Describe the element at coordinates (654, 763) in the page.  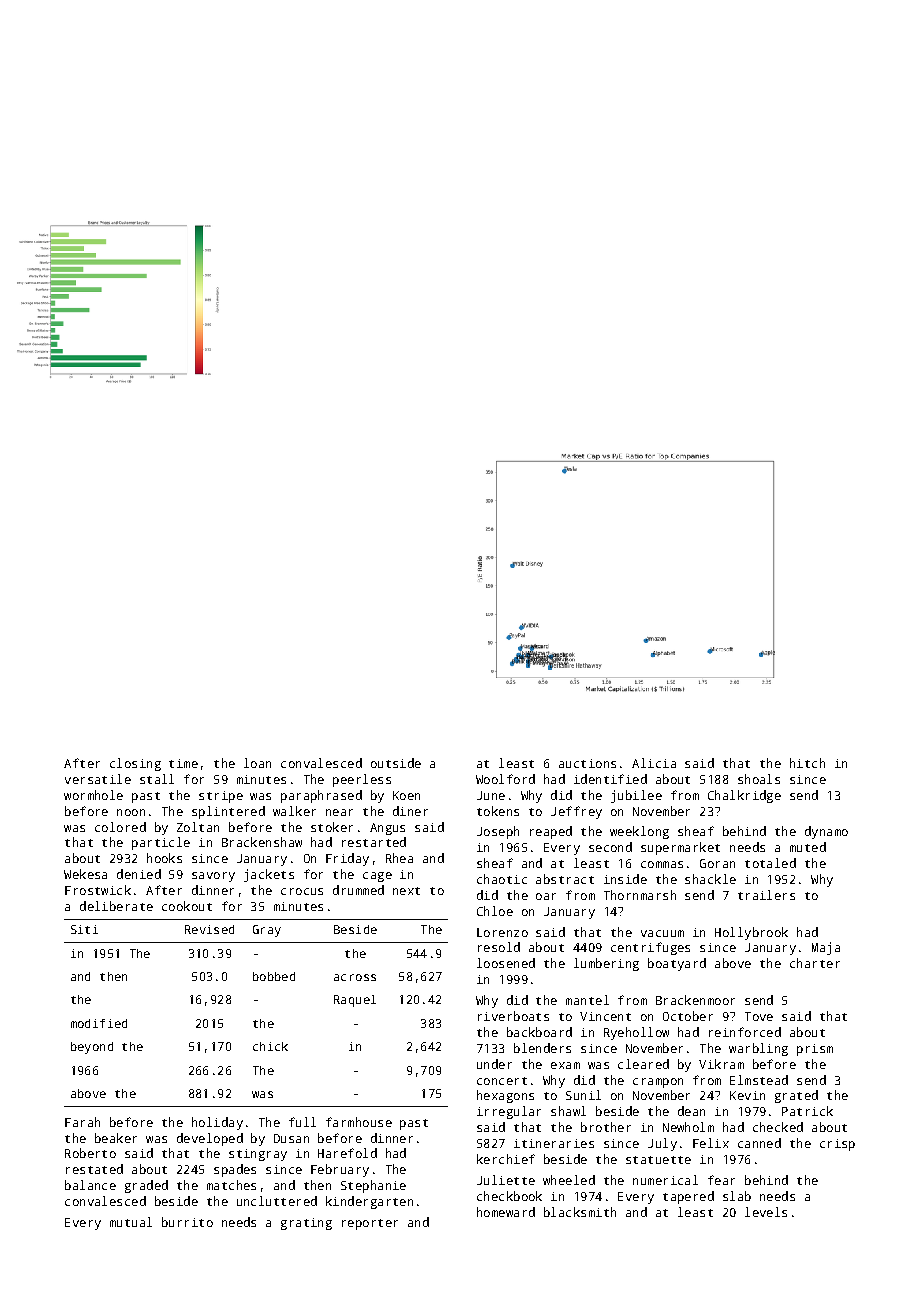
I see `Alicia` at that location.
